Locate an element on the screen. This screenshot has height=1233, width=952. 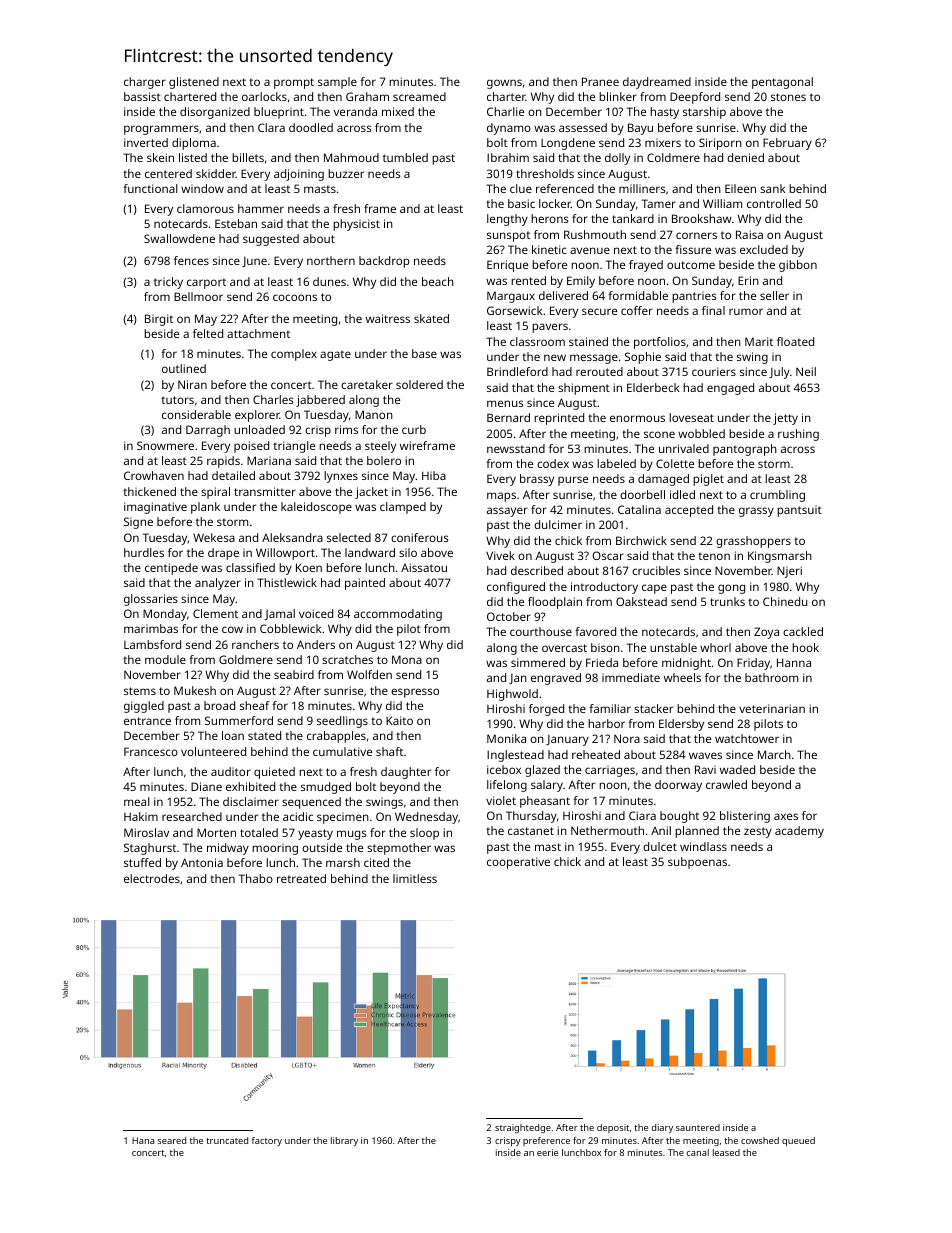
Chinedu is located at coordinates (785, 601).
